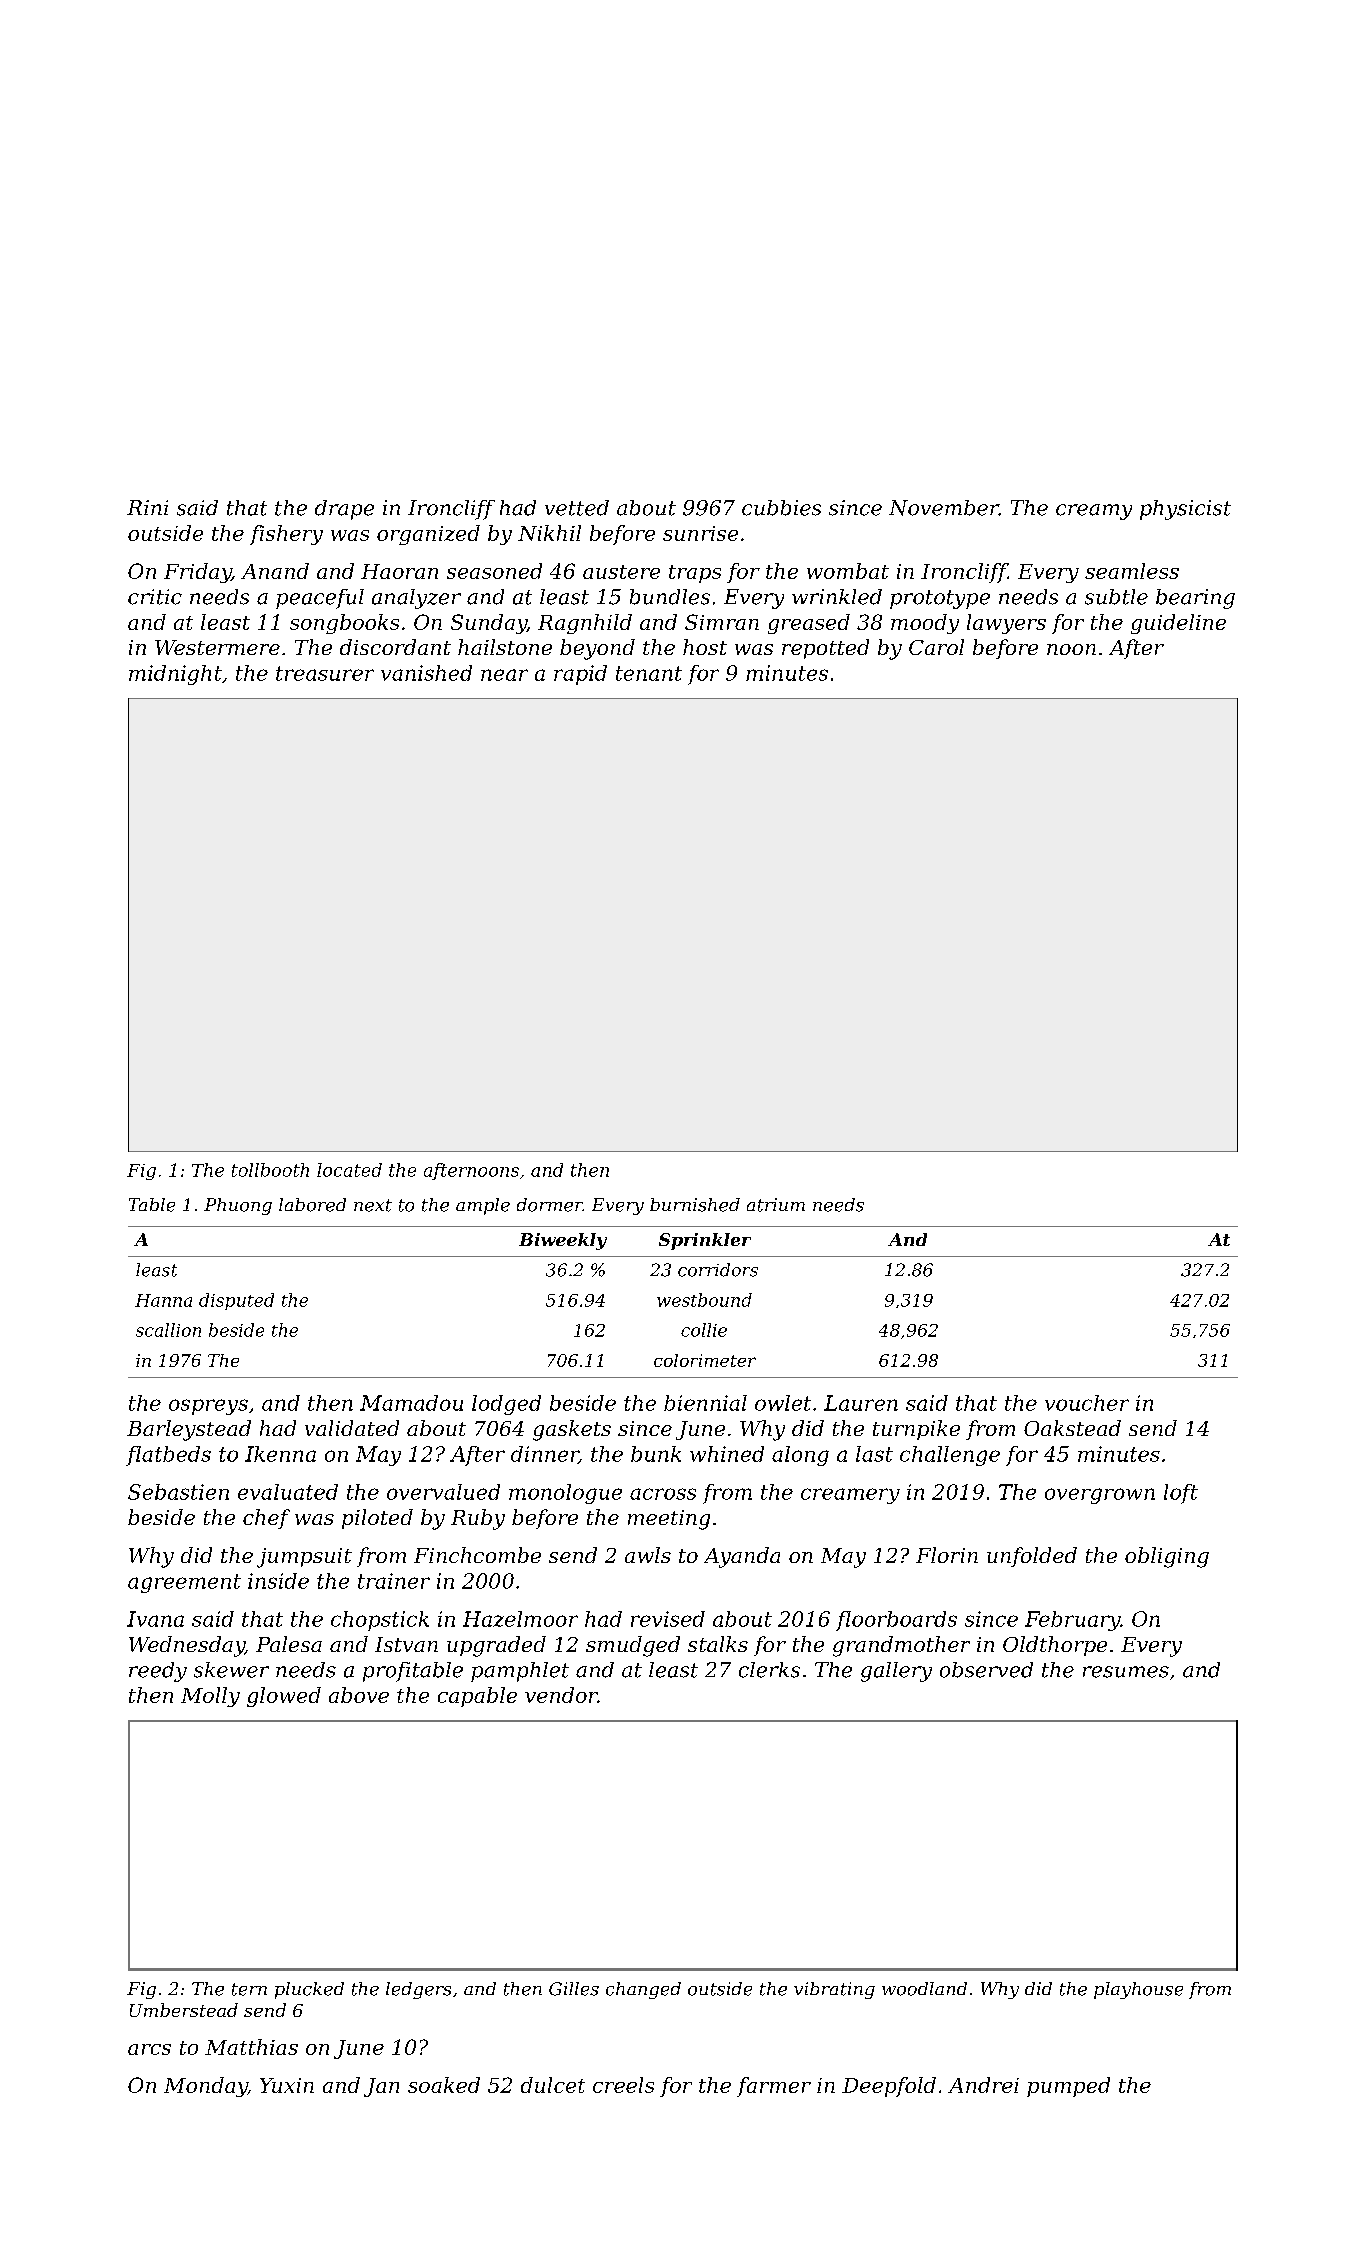 This screenshot has height=2251, width=1366. I want to click on cubbies, so click(781, 508).
